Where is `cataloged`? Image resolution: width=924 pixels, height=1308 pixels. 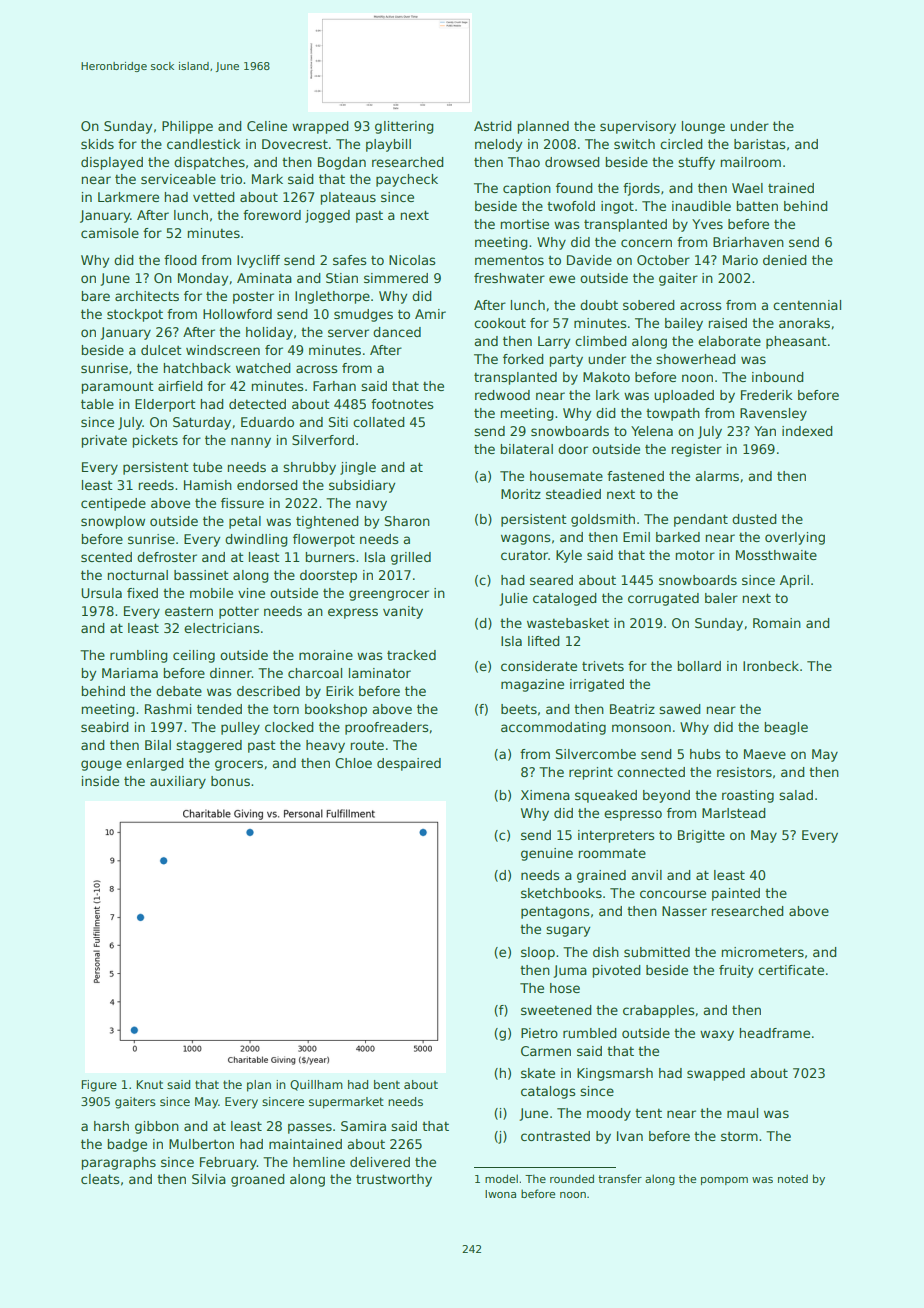 cataloged is located at coordinates (564, 599).
